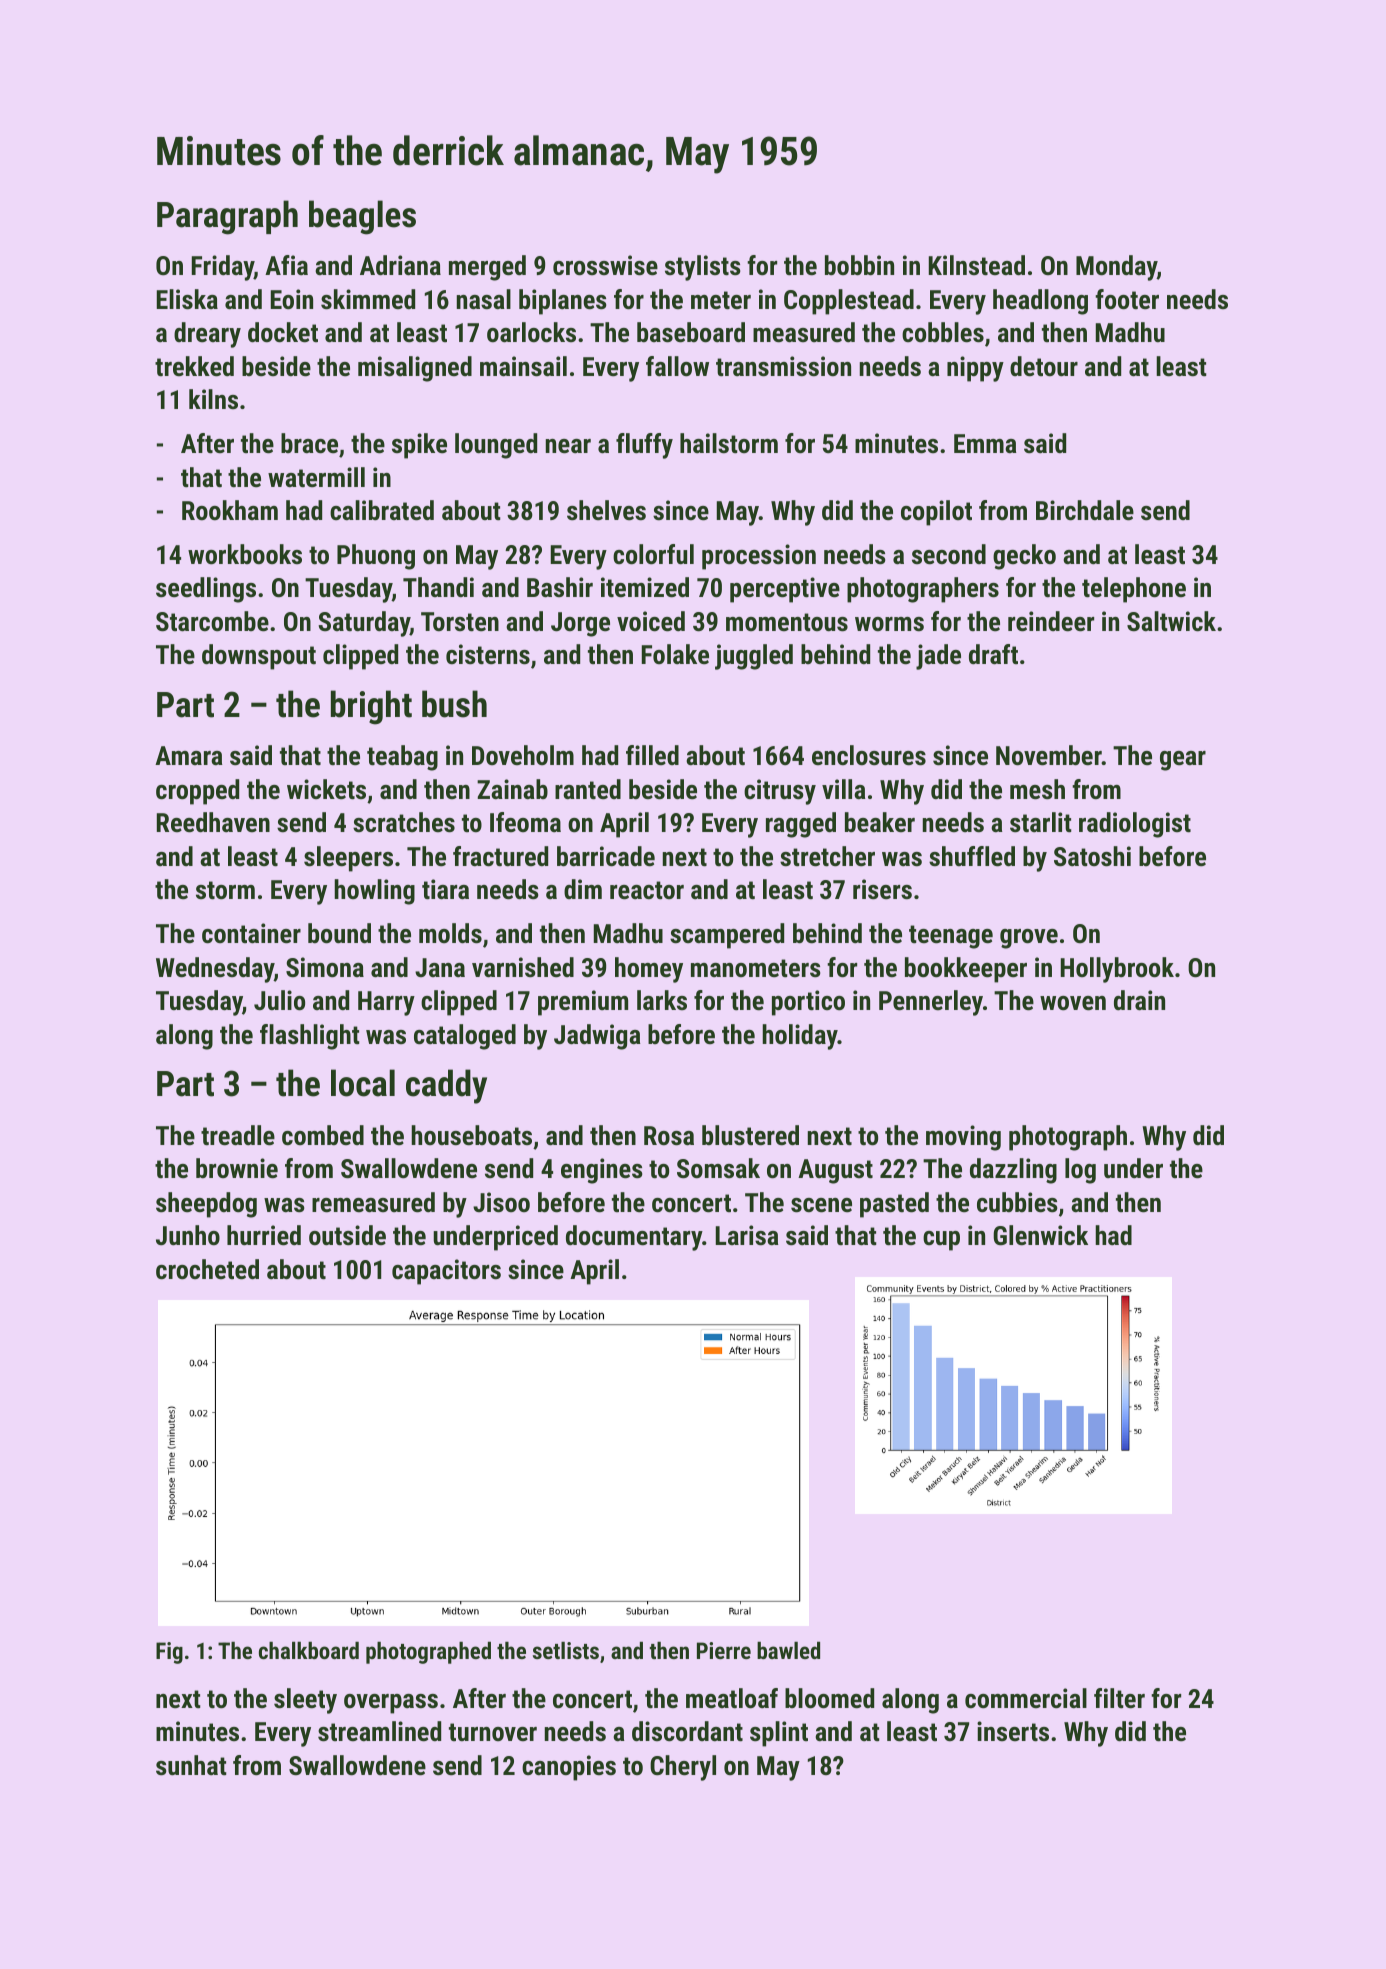 The height and width of the image is (1969, 1386). Describe the element at coordinates (1040, 1235) in the image. I see `Glenwick` at that location.
